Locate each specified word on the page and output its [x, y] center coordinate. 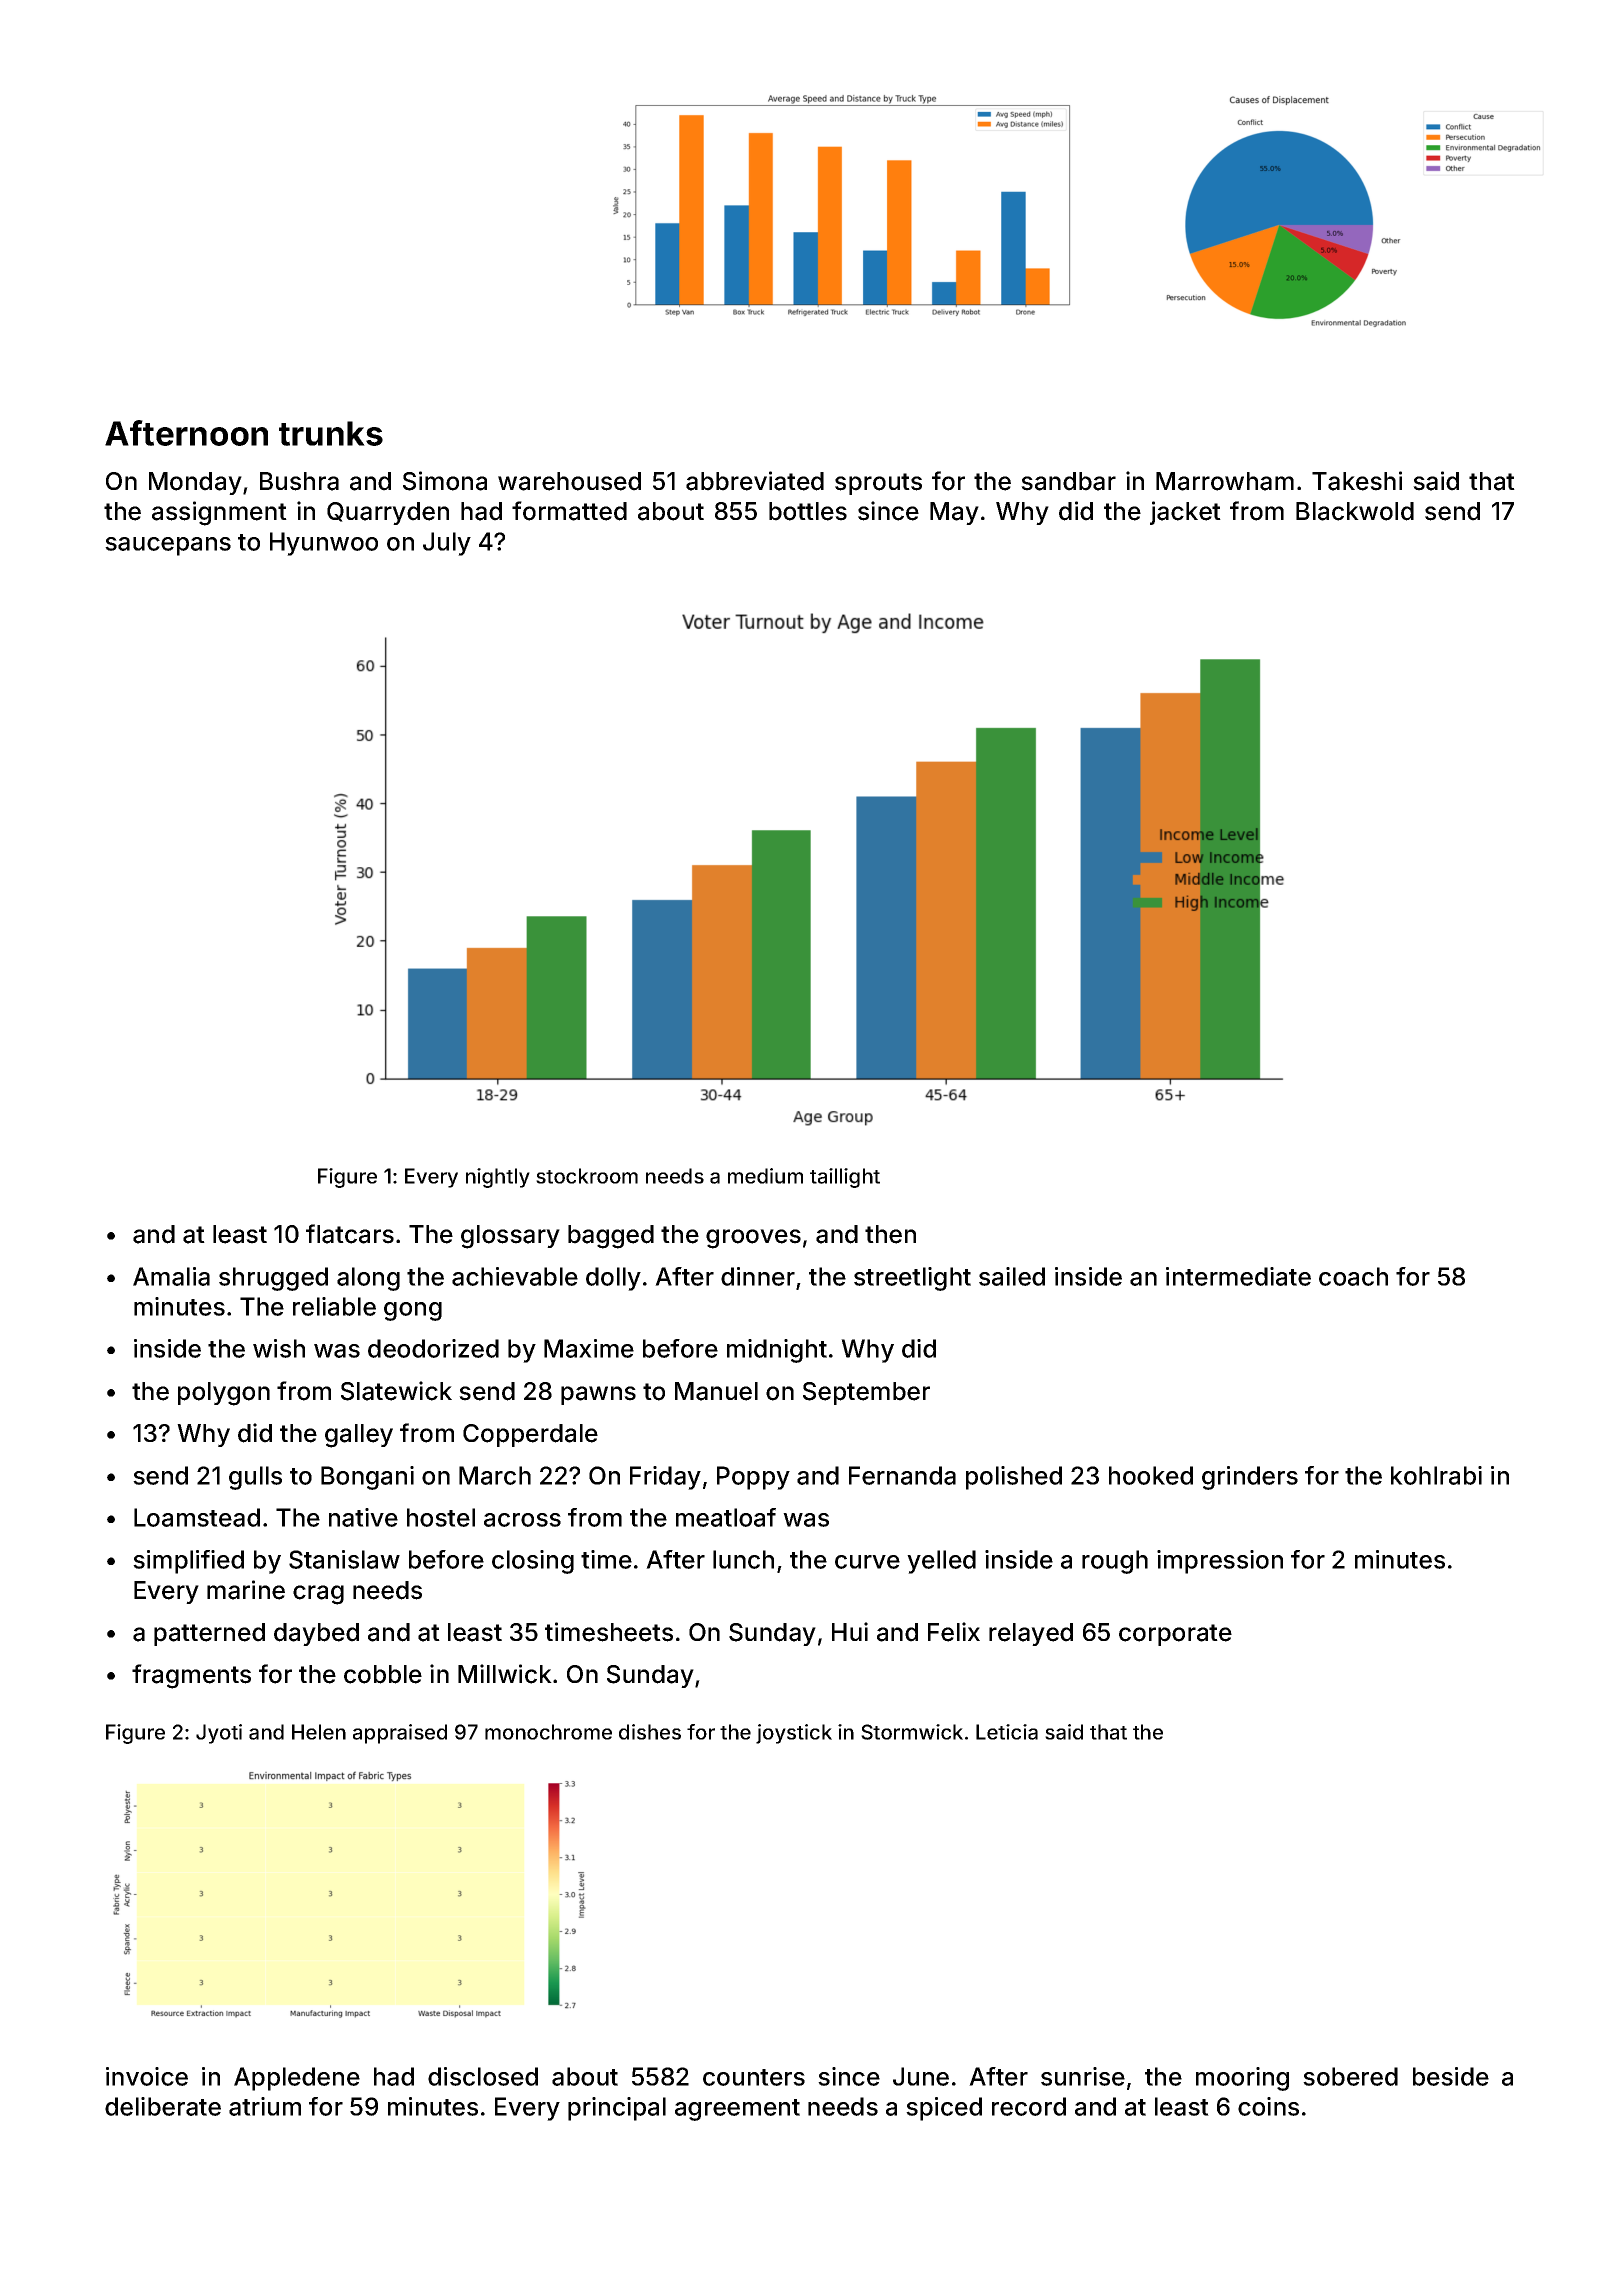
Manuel [716, 1391]
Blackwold [1355, 511]
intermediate [1238, 1276]
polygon [224, 1394]
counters [754, 2077]
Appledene [297, 2079]
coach [1353, 1276]
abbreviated [755, 481]
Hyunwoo [324, 544]
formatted [569, 511]
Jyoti [219, 1734]
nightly [498, 1178]
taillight [845, 1178]
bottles [808, 511]
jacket [1185, 513]
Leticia [1007, 1732]
